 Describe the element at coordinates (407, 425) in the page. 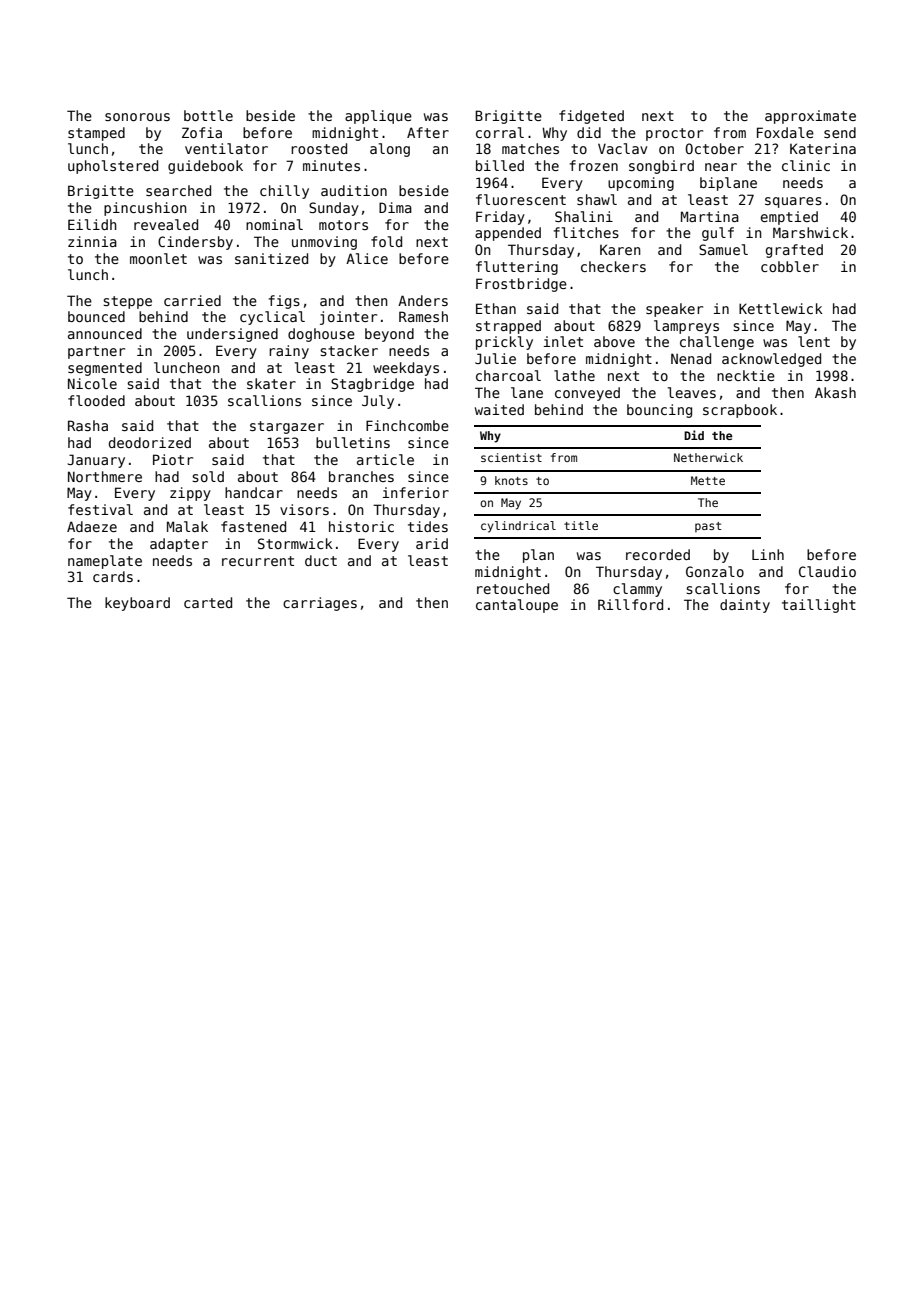

I see `Finchcombe` at that location.
